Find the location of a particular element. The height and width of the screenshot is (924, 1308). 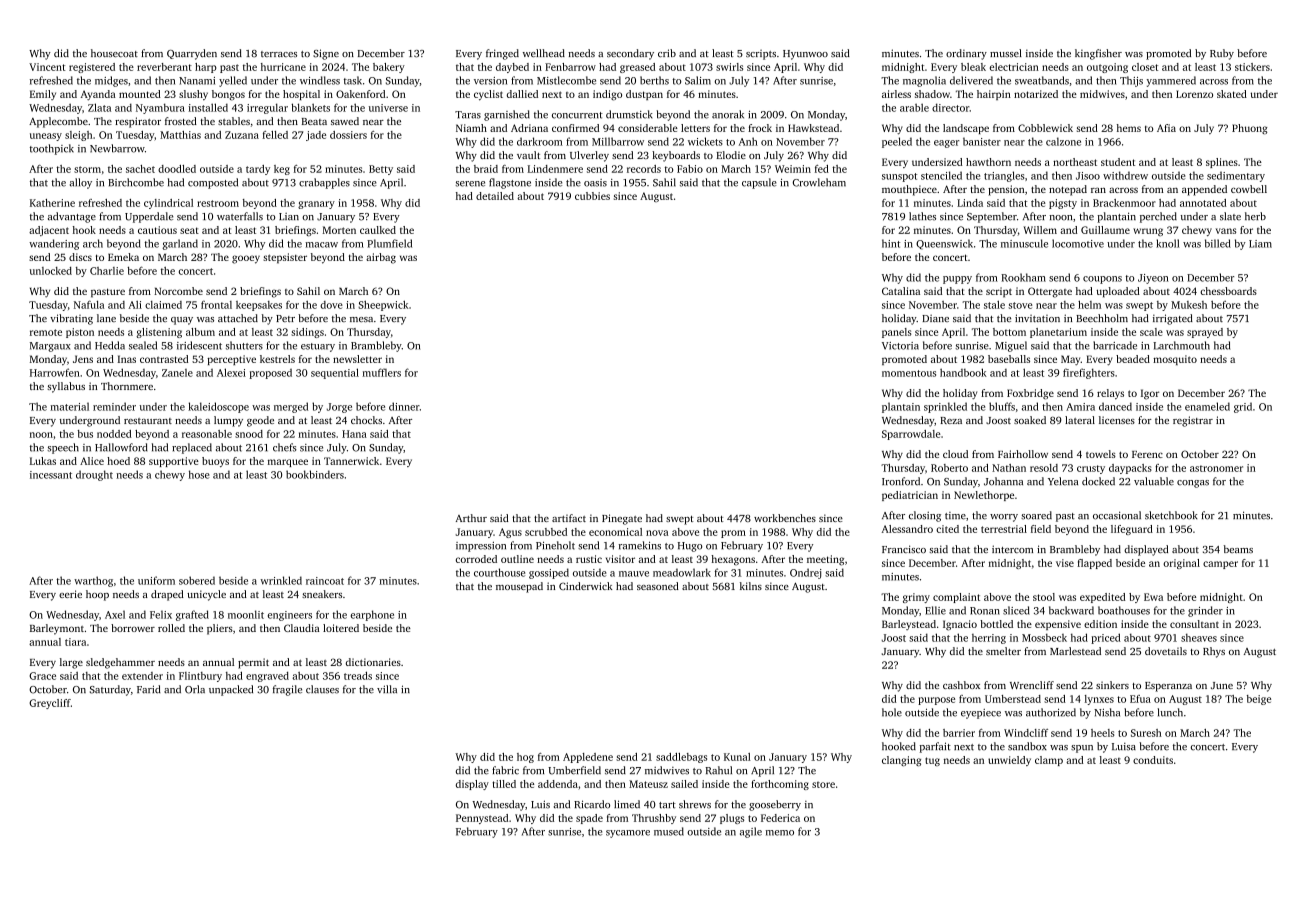

coupons is located at coordinates (1102, 280).
